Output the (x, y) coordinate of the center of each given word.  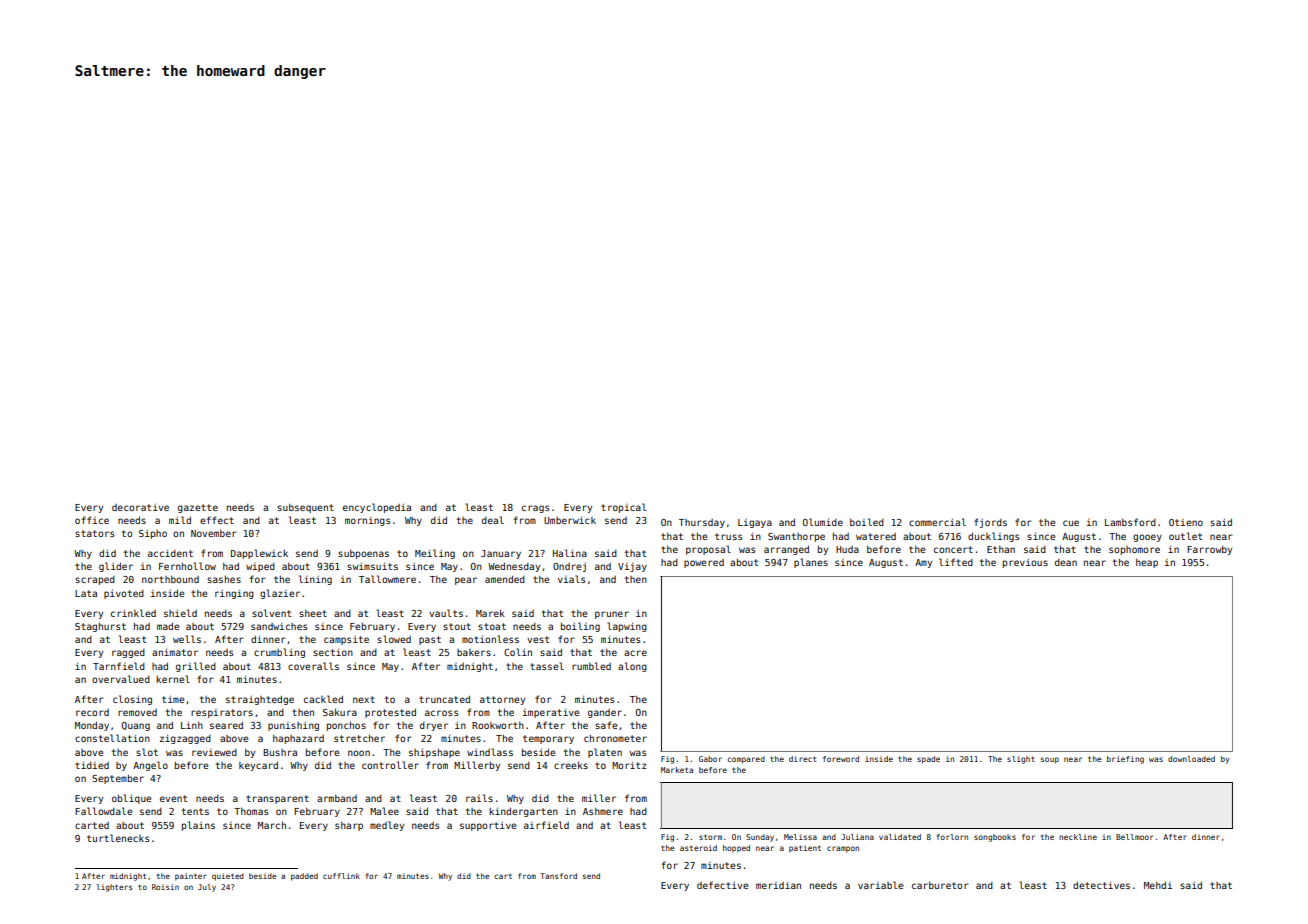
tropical (623, 508)
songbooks (995, 838)
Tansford (558, 876)
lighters (114, 888)
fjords (990, 523)
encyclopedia (377, 508)
